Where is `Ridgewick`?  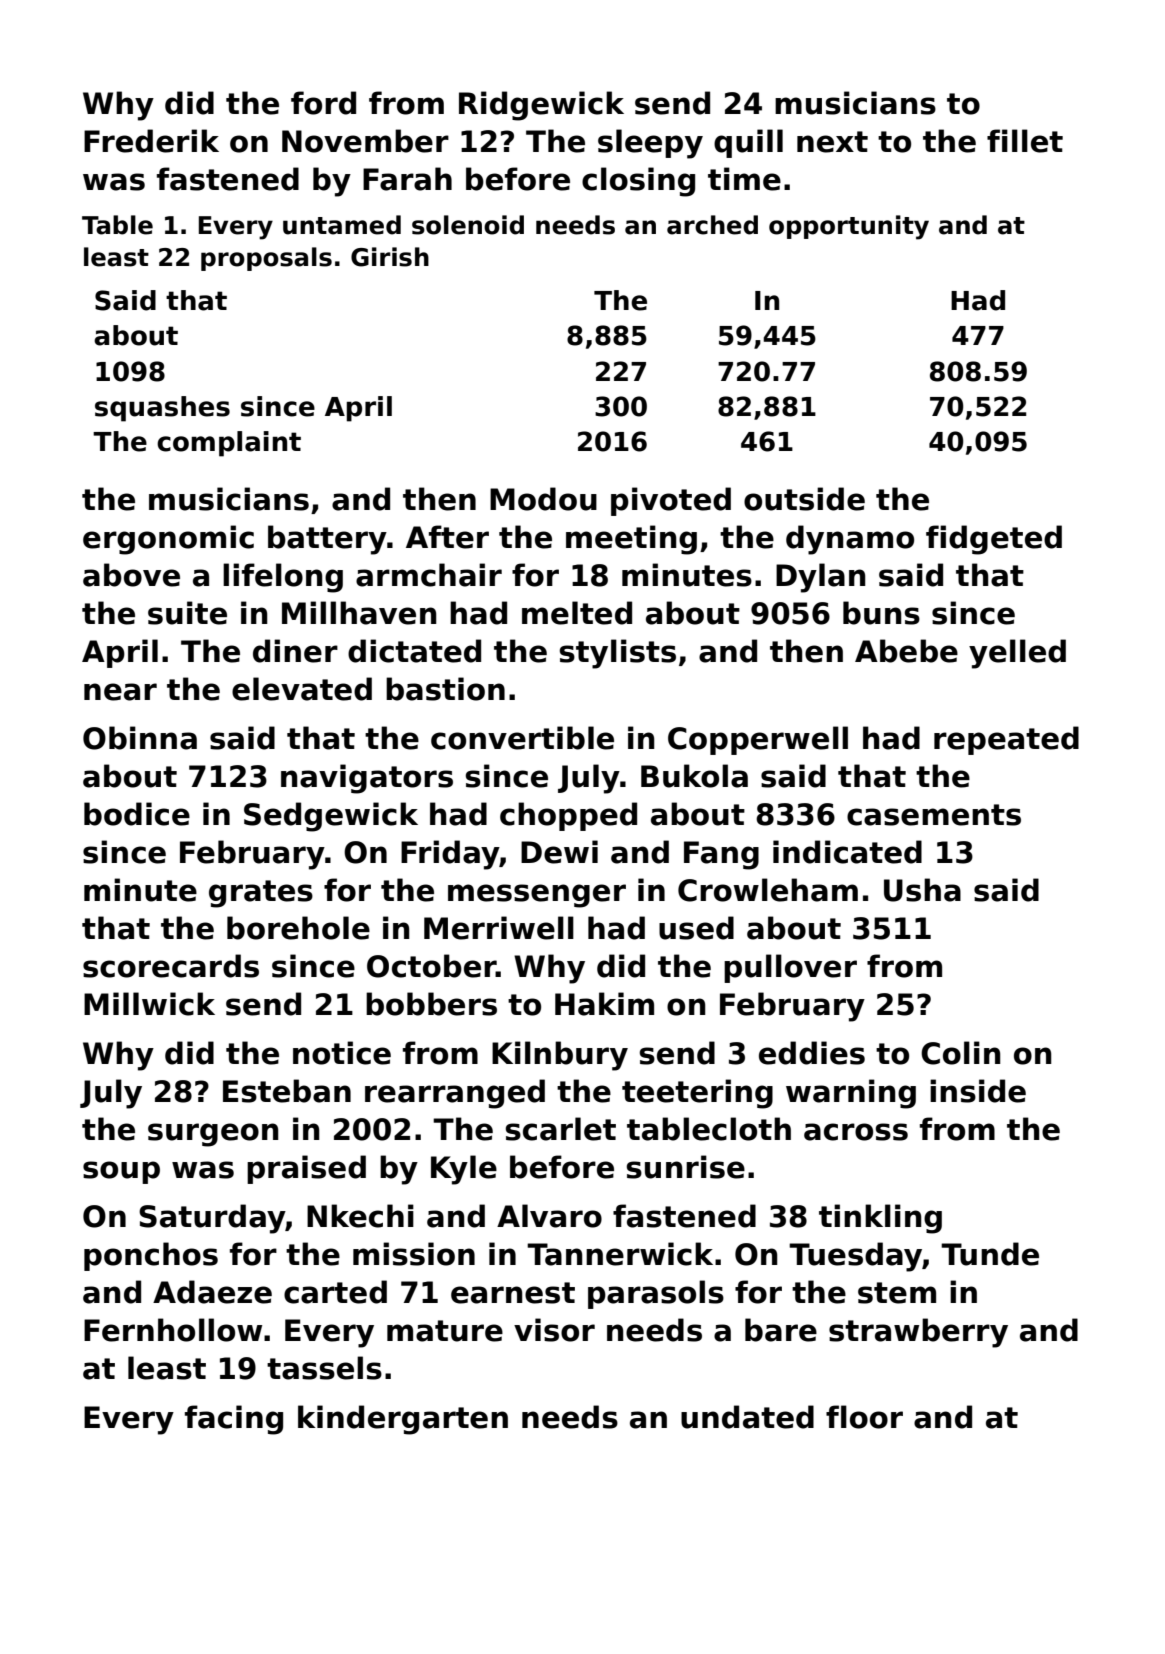
Ridgewick is located at coordinates (541, 106).
